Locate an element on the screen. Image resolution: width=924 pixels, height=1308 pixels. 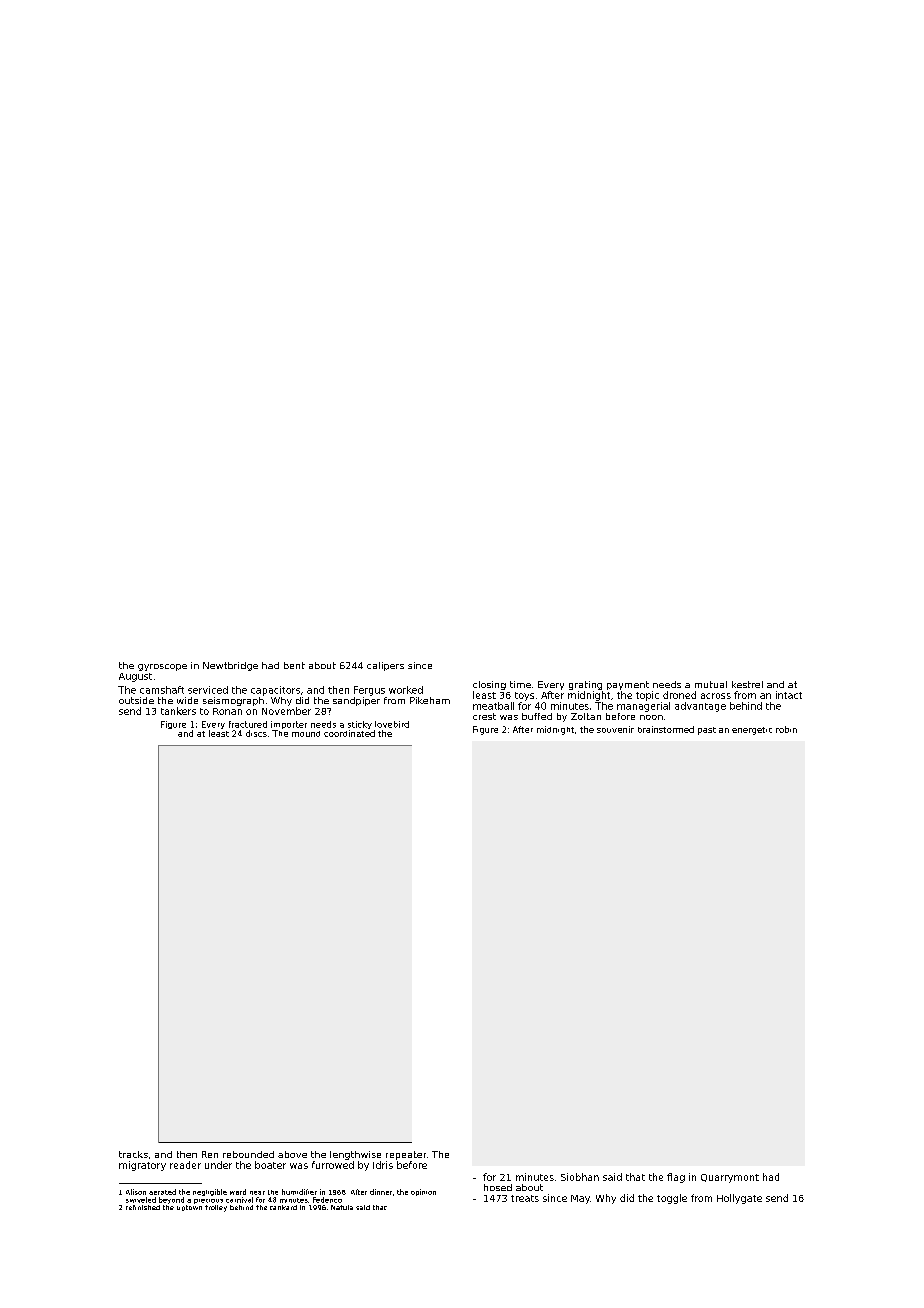
mound is located at coordinates (306, 734).
